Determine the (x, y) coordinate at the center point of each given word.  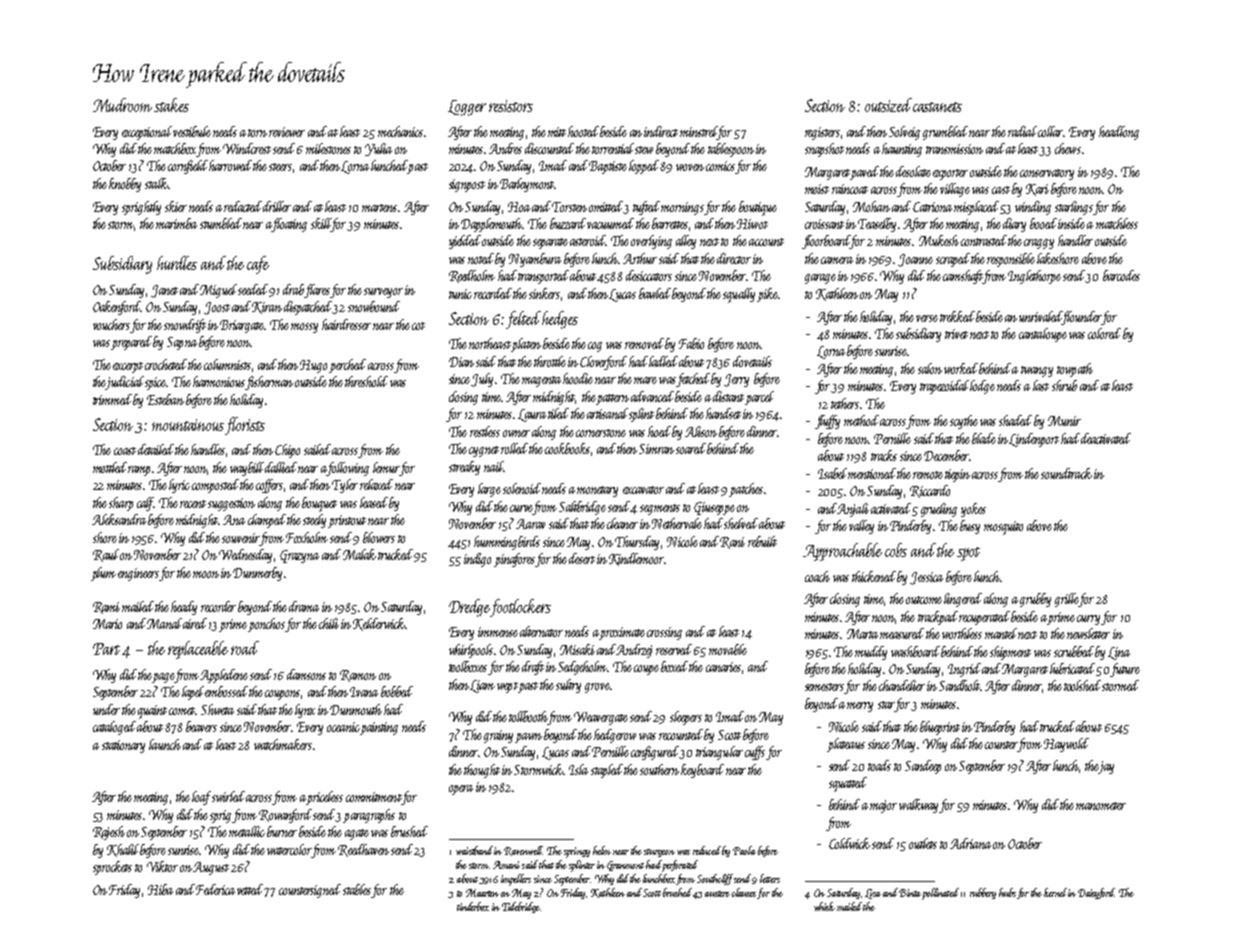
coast (125, 451)
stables (357, 889)
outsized (888, 105)
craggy (1039, 244)
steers (280, 167)
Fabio (691, 343)
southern (659, 769)
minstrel (698, 131)
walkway (918, 806)
